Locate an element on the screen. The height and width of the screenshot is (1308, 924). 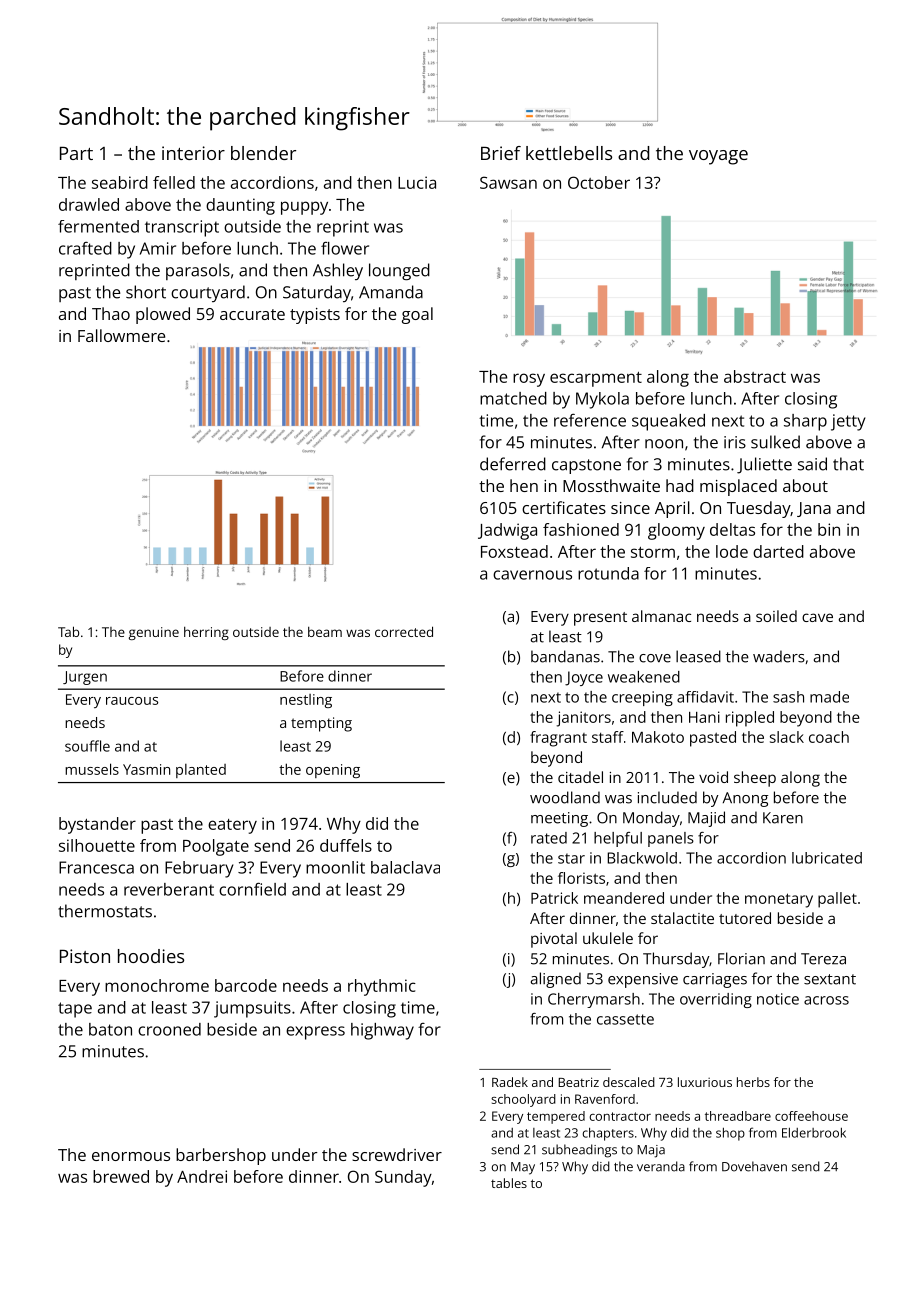
included is located at coordinates (667, 797).
